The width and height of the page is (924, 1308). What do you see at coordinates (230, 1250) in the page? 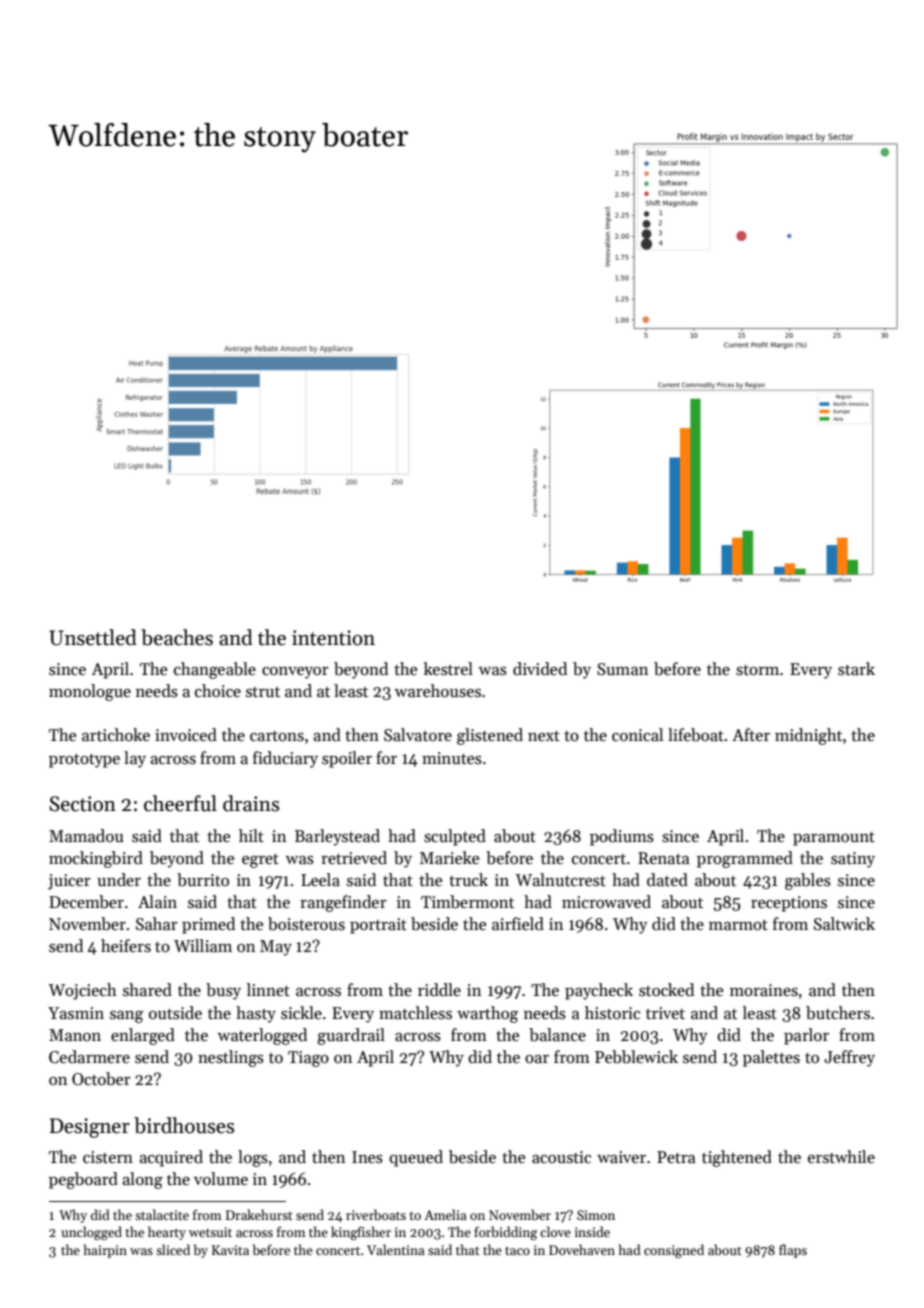
I see `Kavita` at bounding box center [230, 1250].
